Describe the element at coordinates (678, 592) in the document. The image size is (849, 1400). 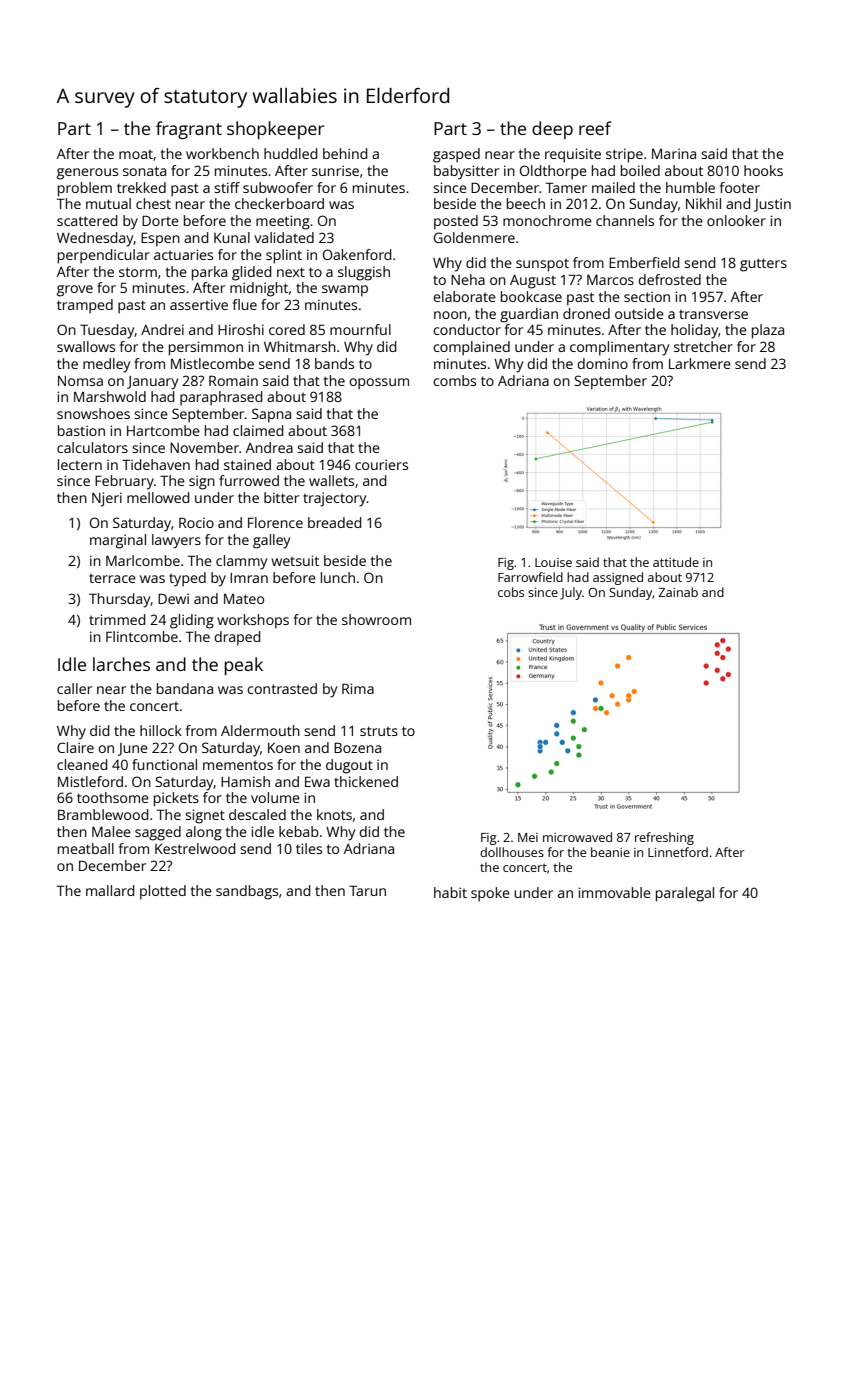
I see `Zainab` at that location.
